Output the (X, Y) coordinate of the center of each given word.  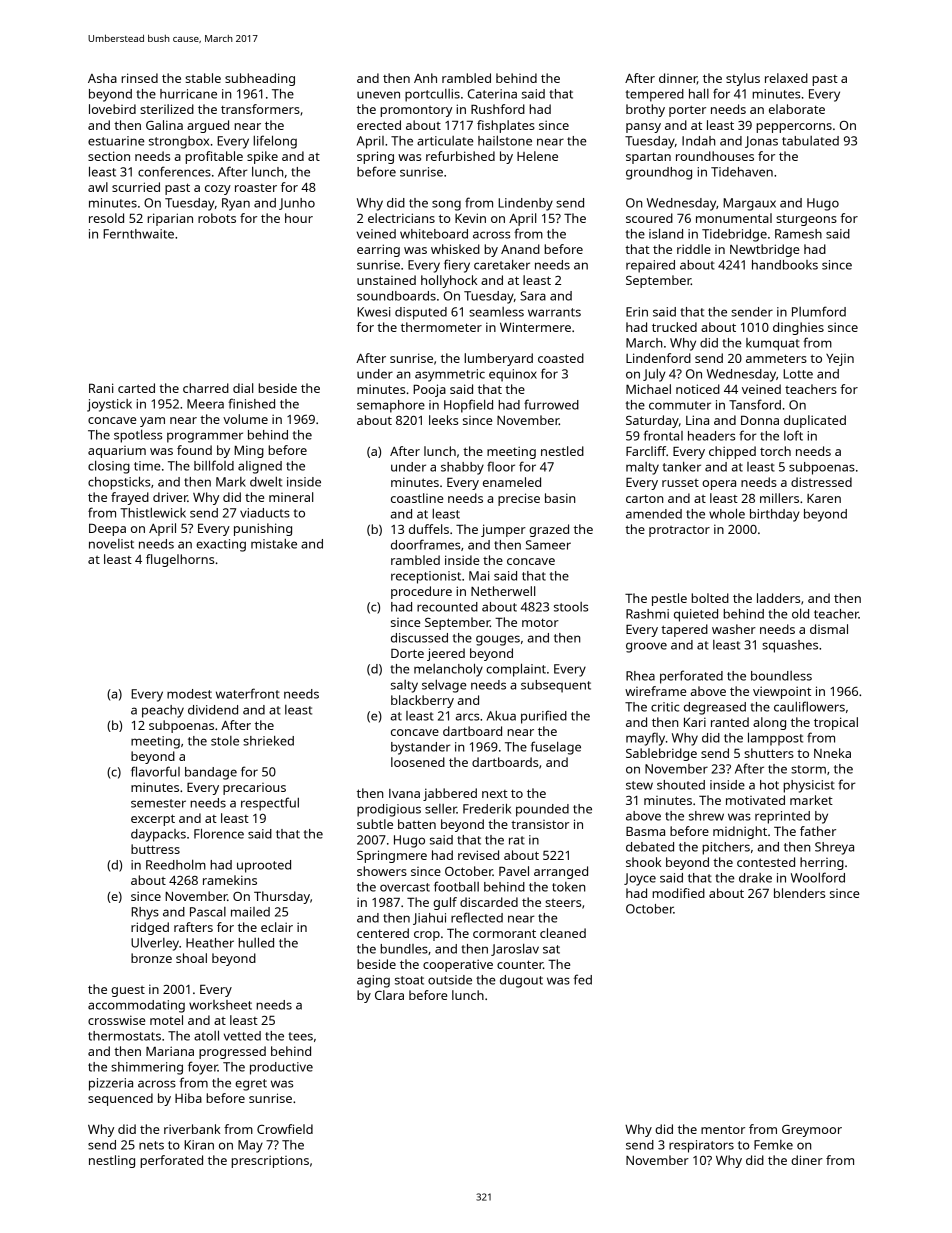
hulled (256, 942)
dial (243, 388)
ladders (778, 598)
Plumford (819, 311)
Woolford (818, 877)
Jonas (761, 142)
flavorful (155, 771)
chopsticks (119, 483)
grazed (549, 530)
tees (300, 1036)
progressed (232, 1052)
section (109, 156)
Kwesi (373, 312)
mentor (723, 1129)
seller (441, 809)
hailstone (505, 141)
